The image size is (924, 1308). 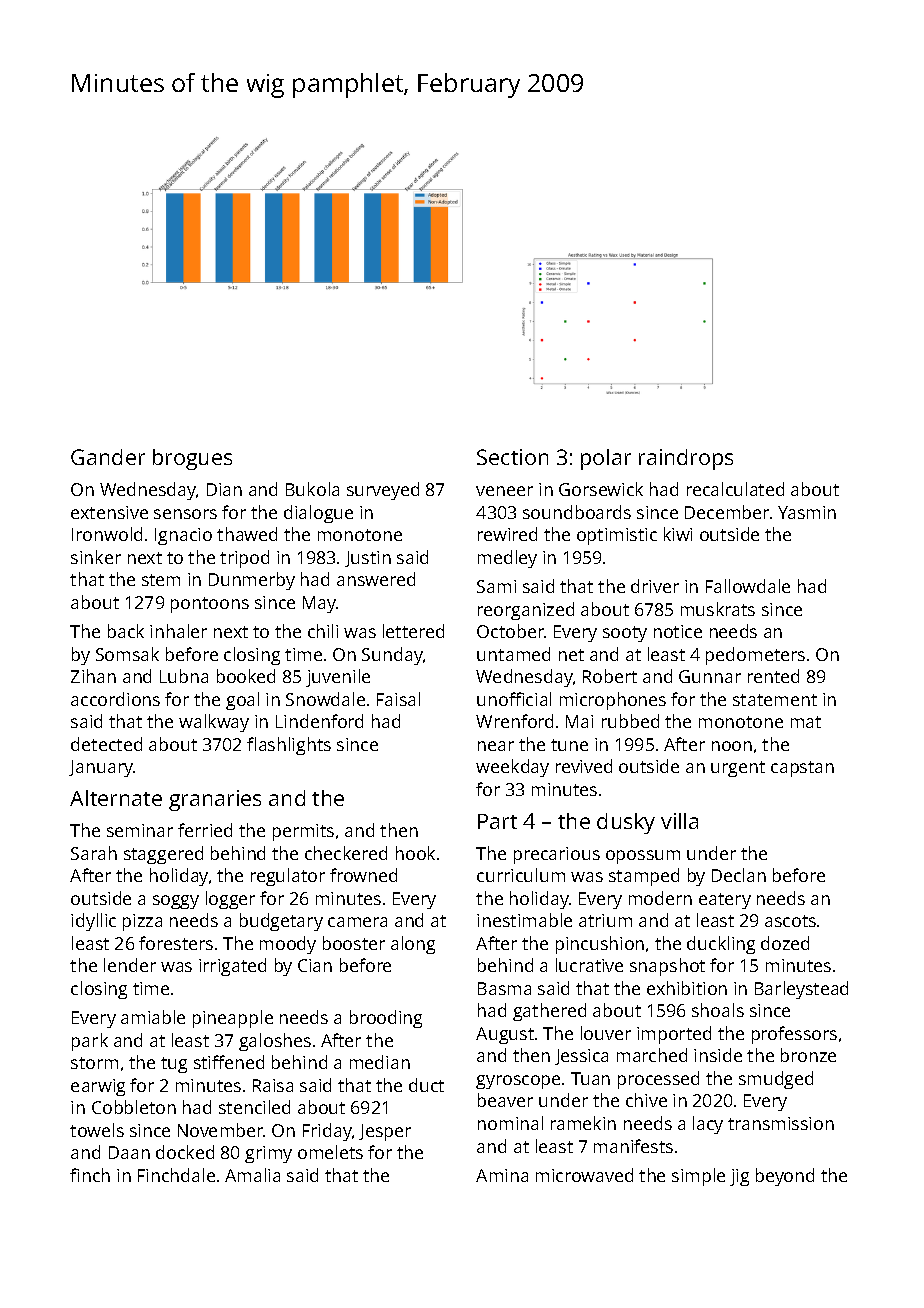 I want to click on Declan, so click(x=739, y=875).
